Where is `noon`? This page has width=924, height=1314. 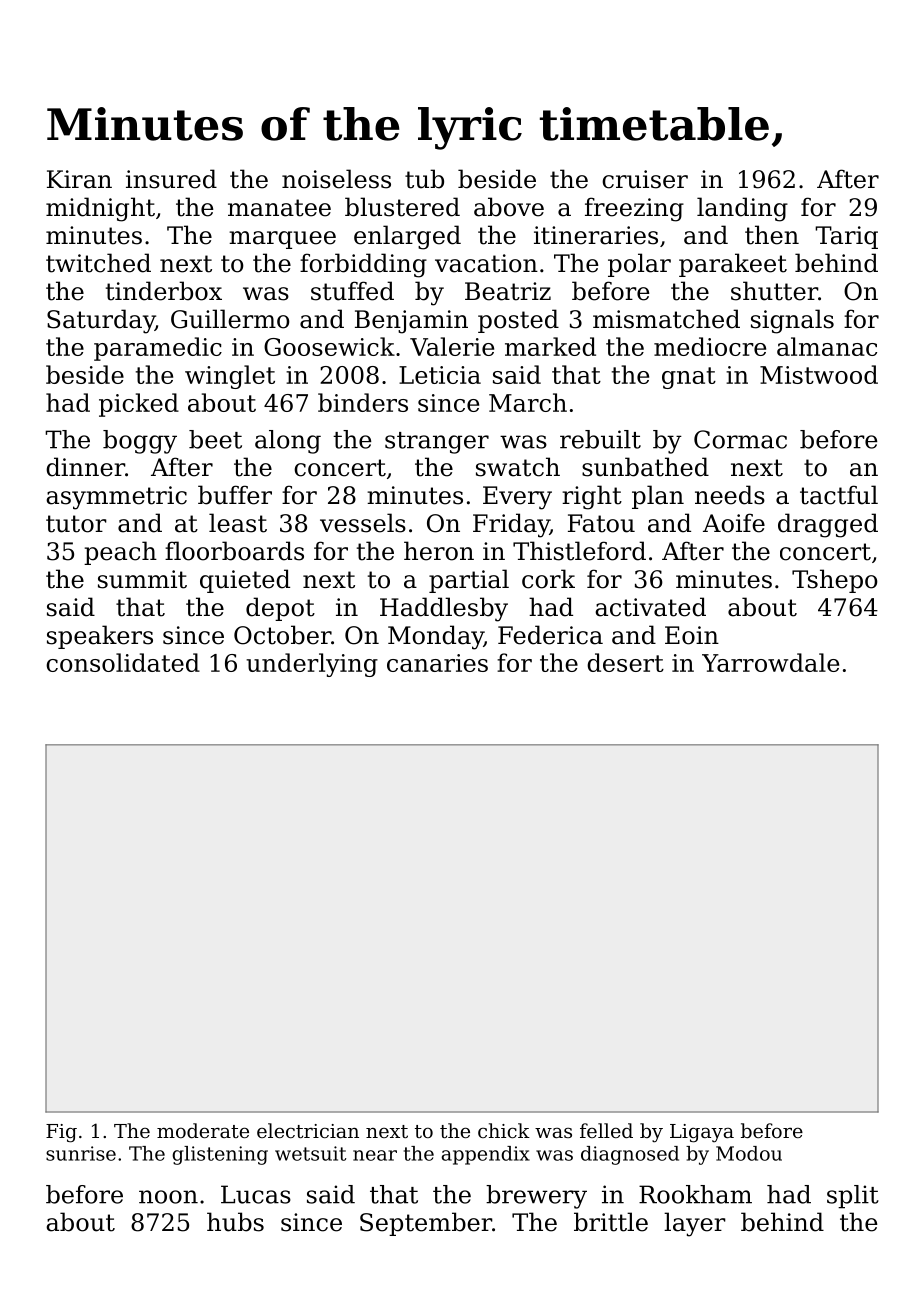
noon is located at coordinates (168, 1197).
